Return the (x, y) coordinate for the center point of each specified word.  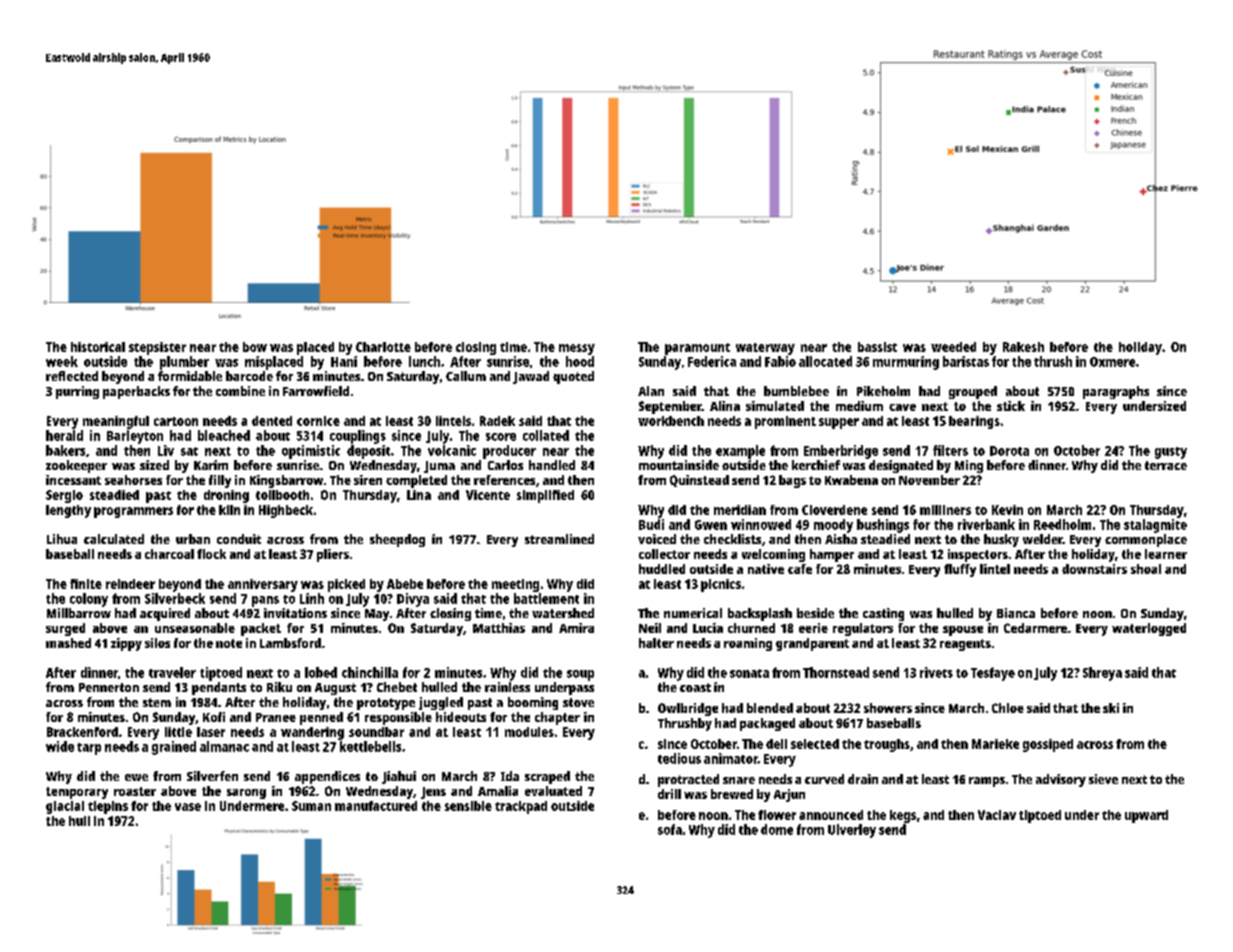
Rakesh (1023, 347)
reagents (965, 645)
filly (220, 481)
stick (1011, 406)
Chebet (397, 687)
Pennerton (109, 687)
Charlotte (383, 347)
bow (255, 347)
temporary (77, 793)
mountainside (679, 465)
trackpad (521, 807)
